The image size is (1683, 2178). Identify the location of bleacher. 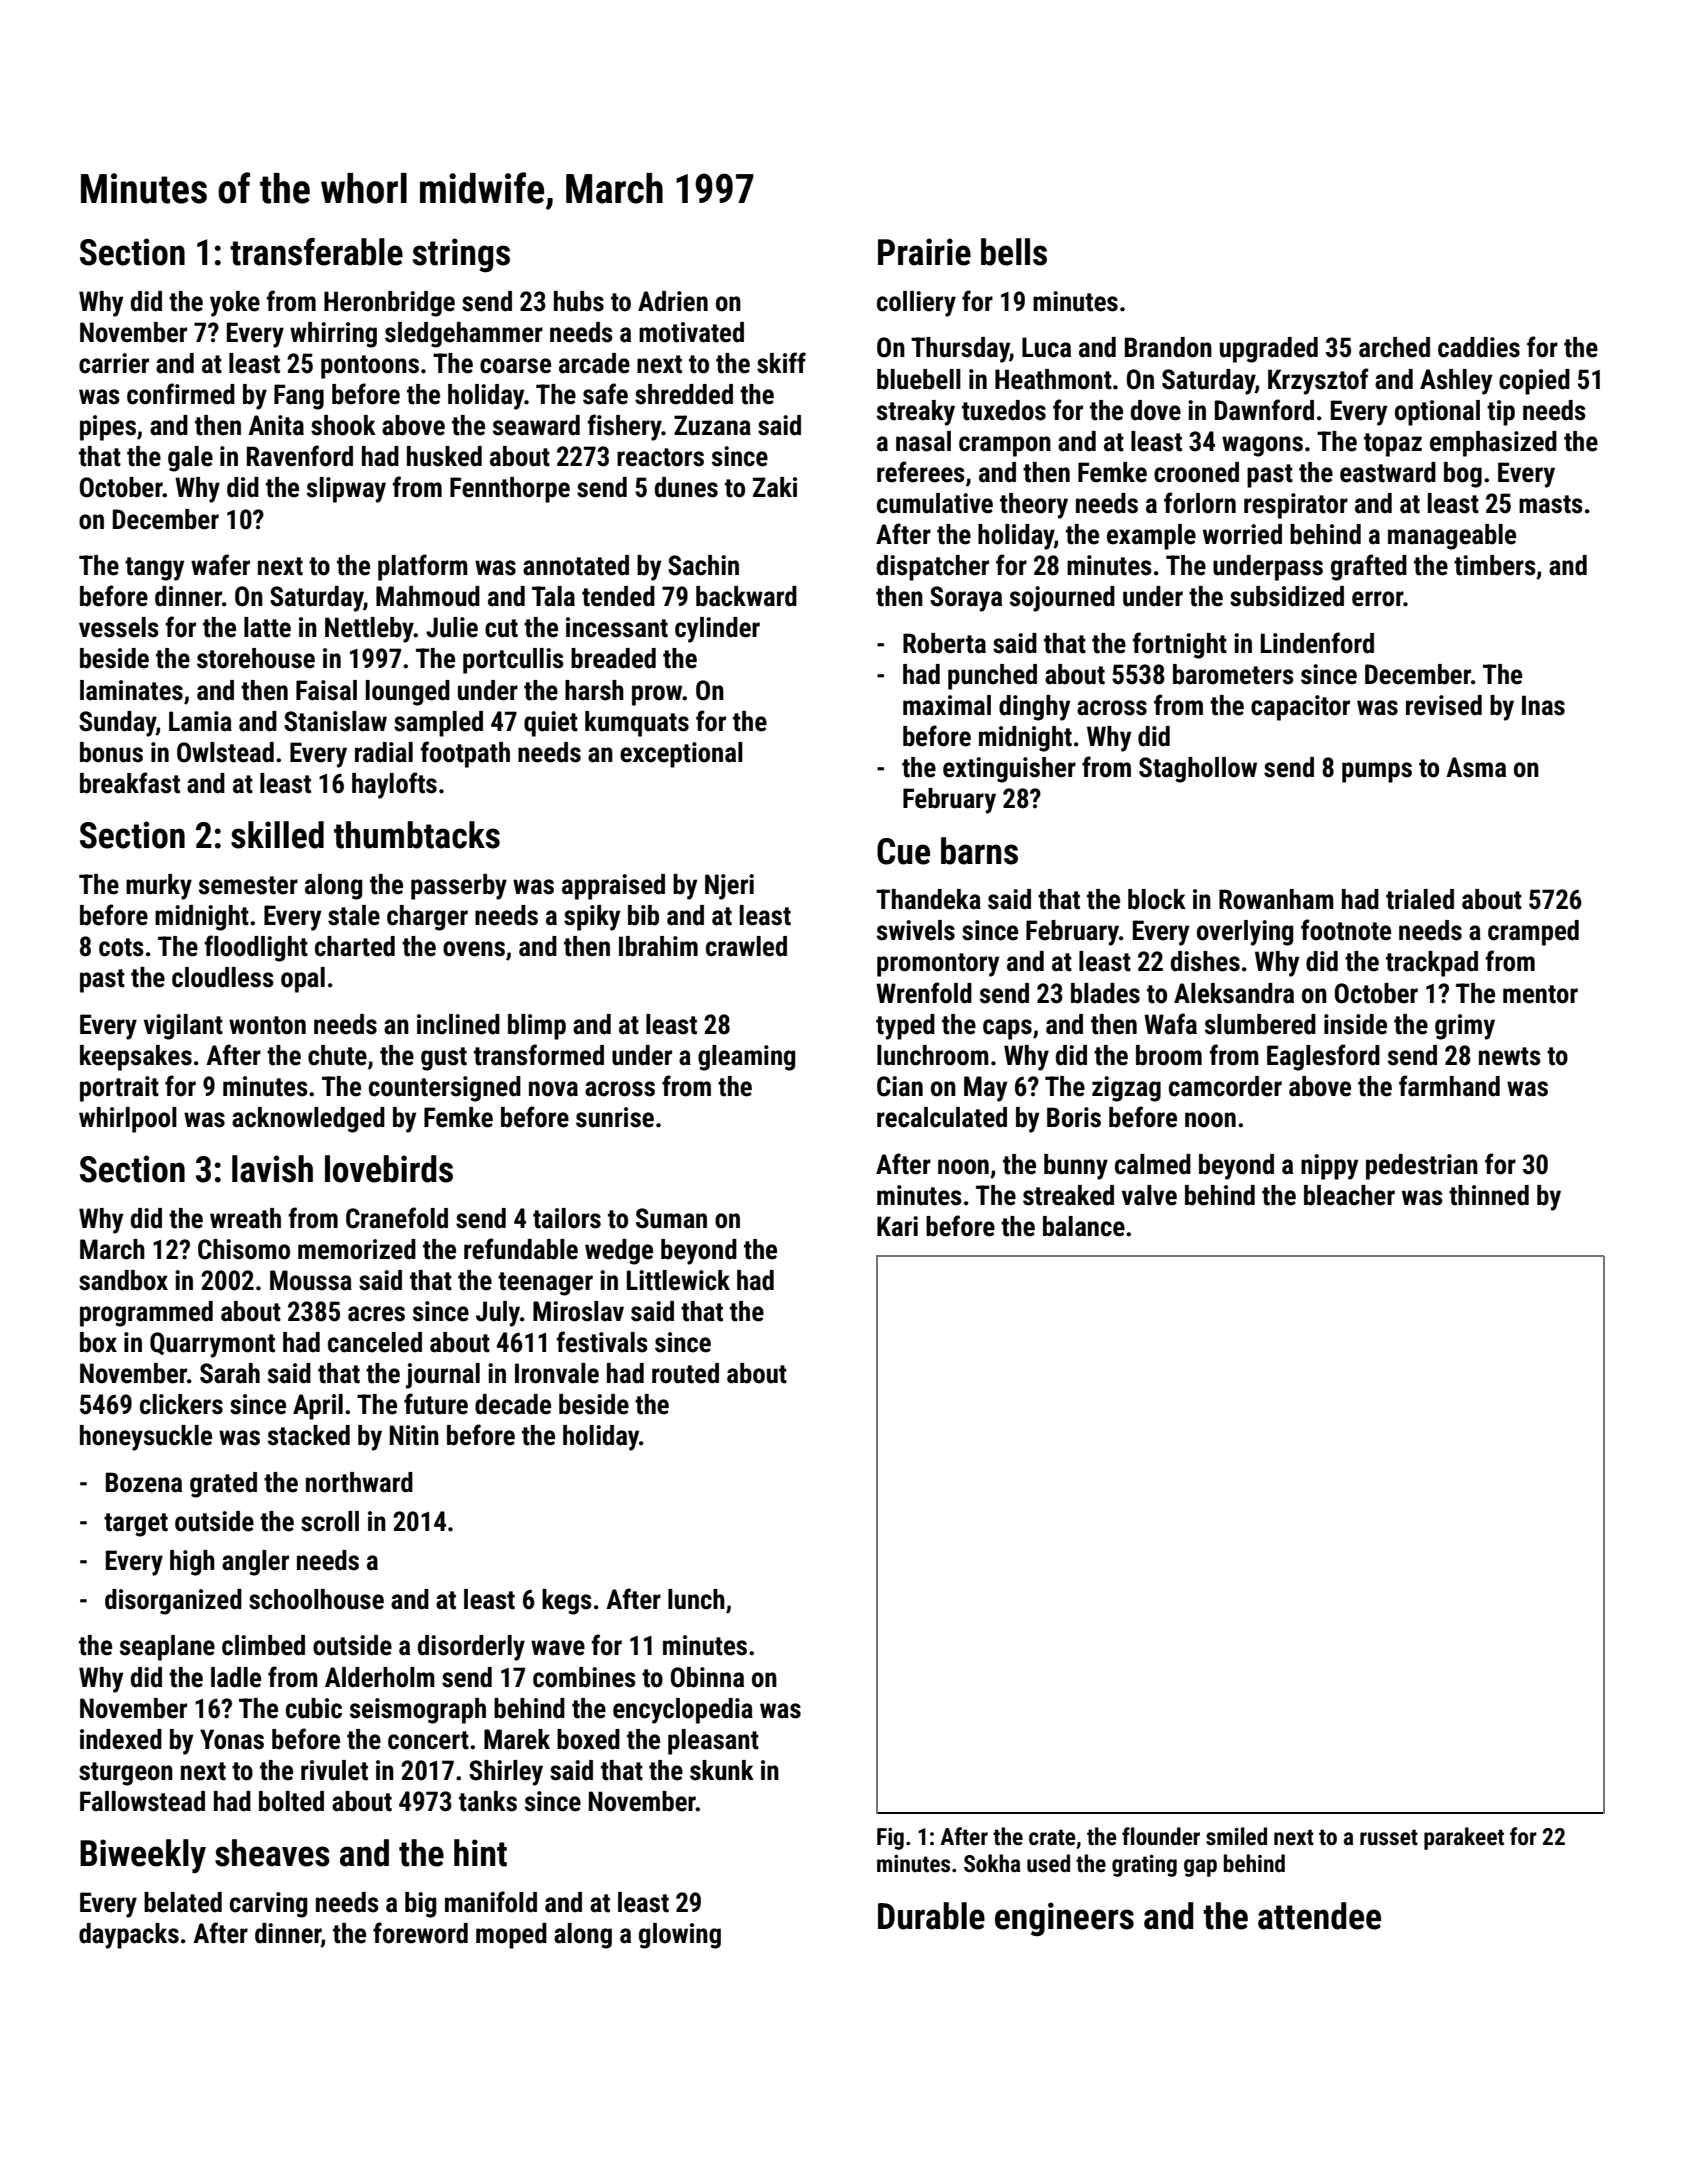
(1349, 1195).
